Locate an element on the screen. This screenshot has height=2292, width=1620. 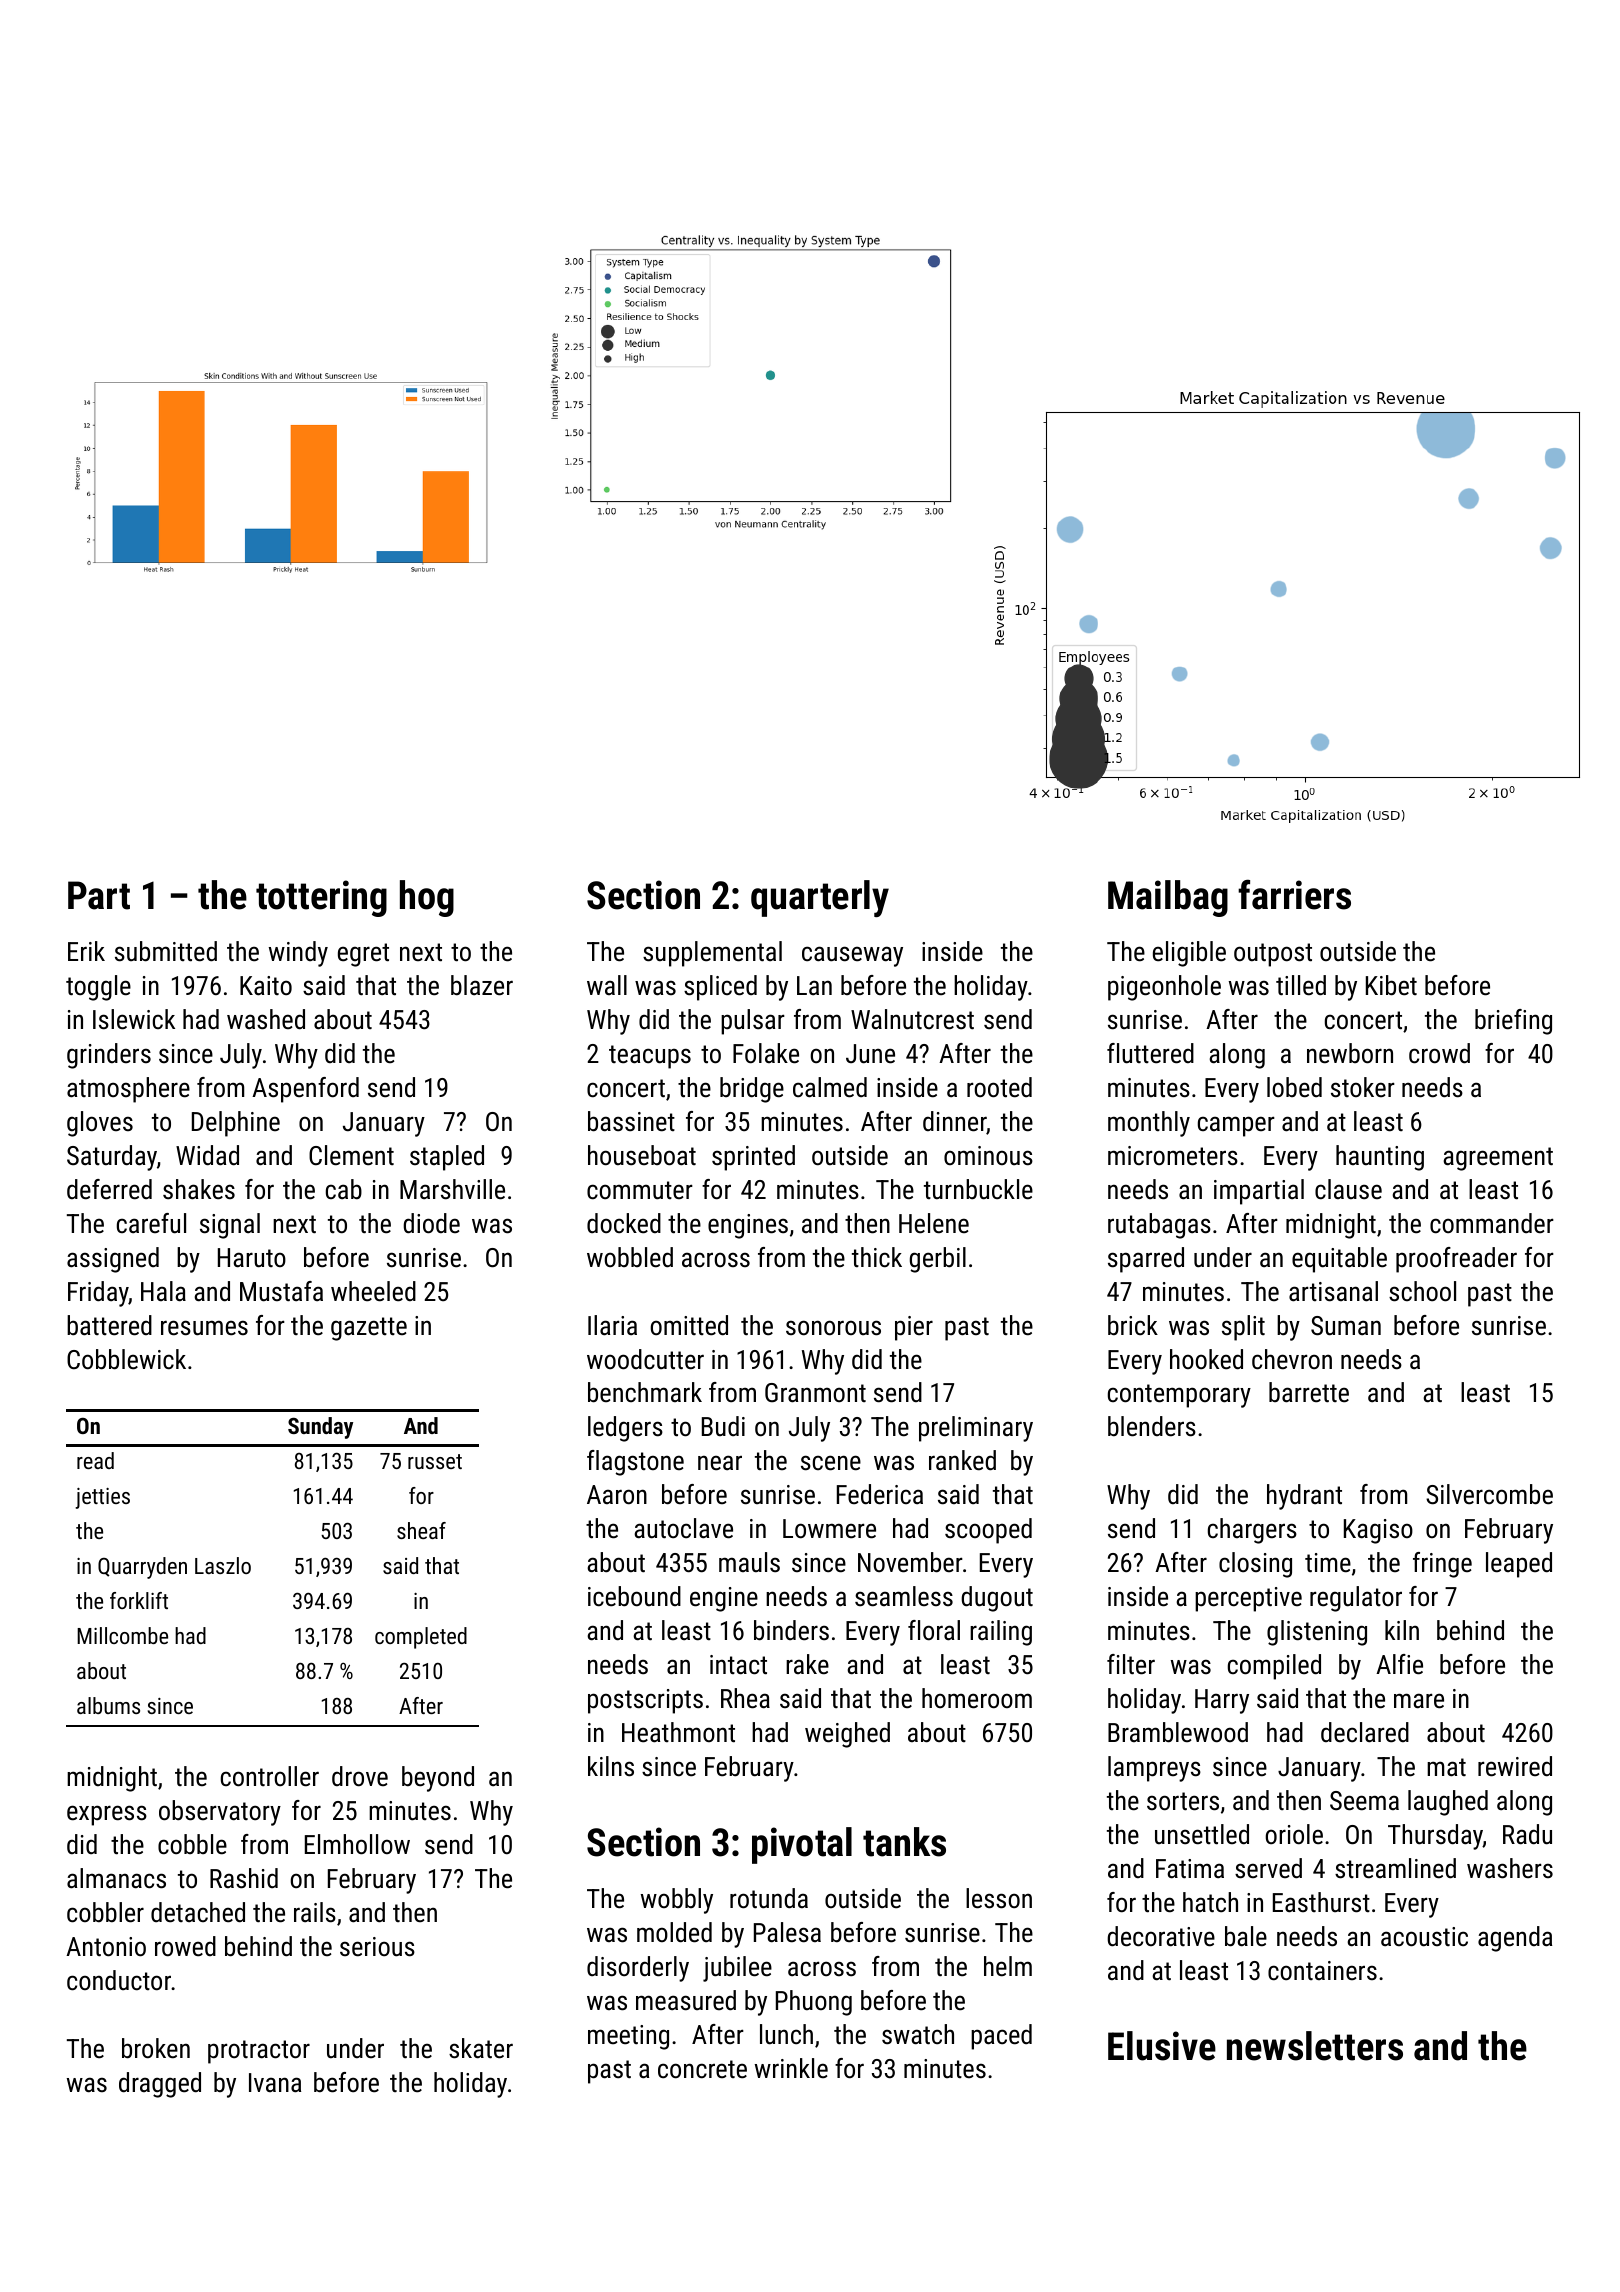
farriers is located at coordinates (1294, 894).
